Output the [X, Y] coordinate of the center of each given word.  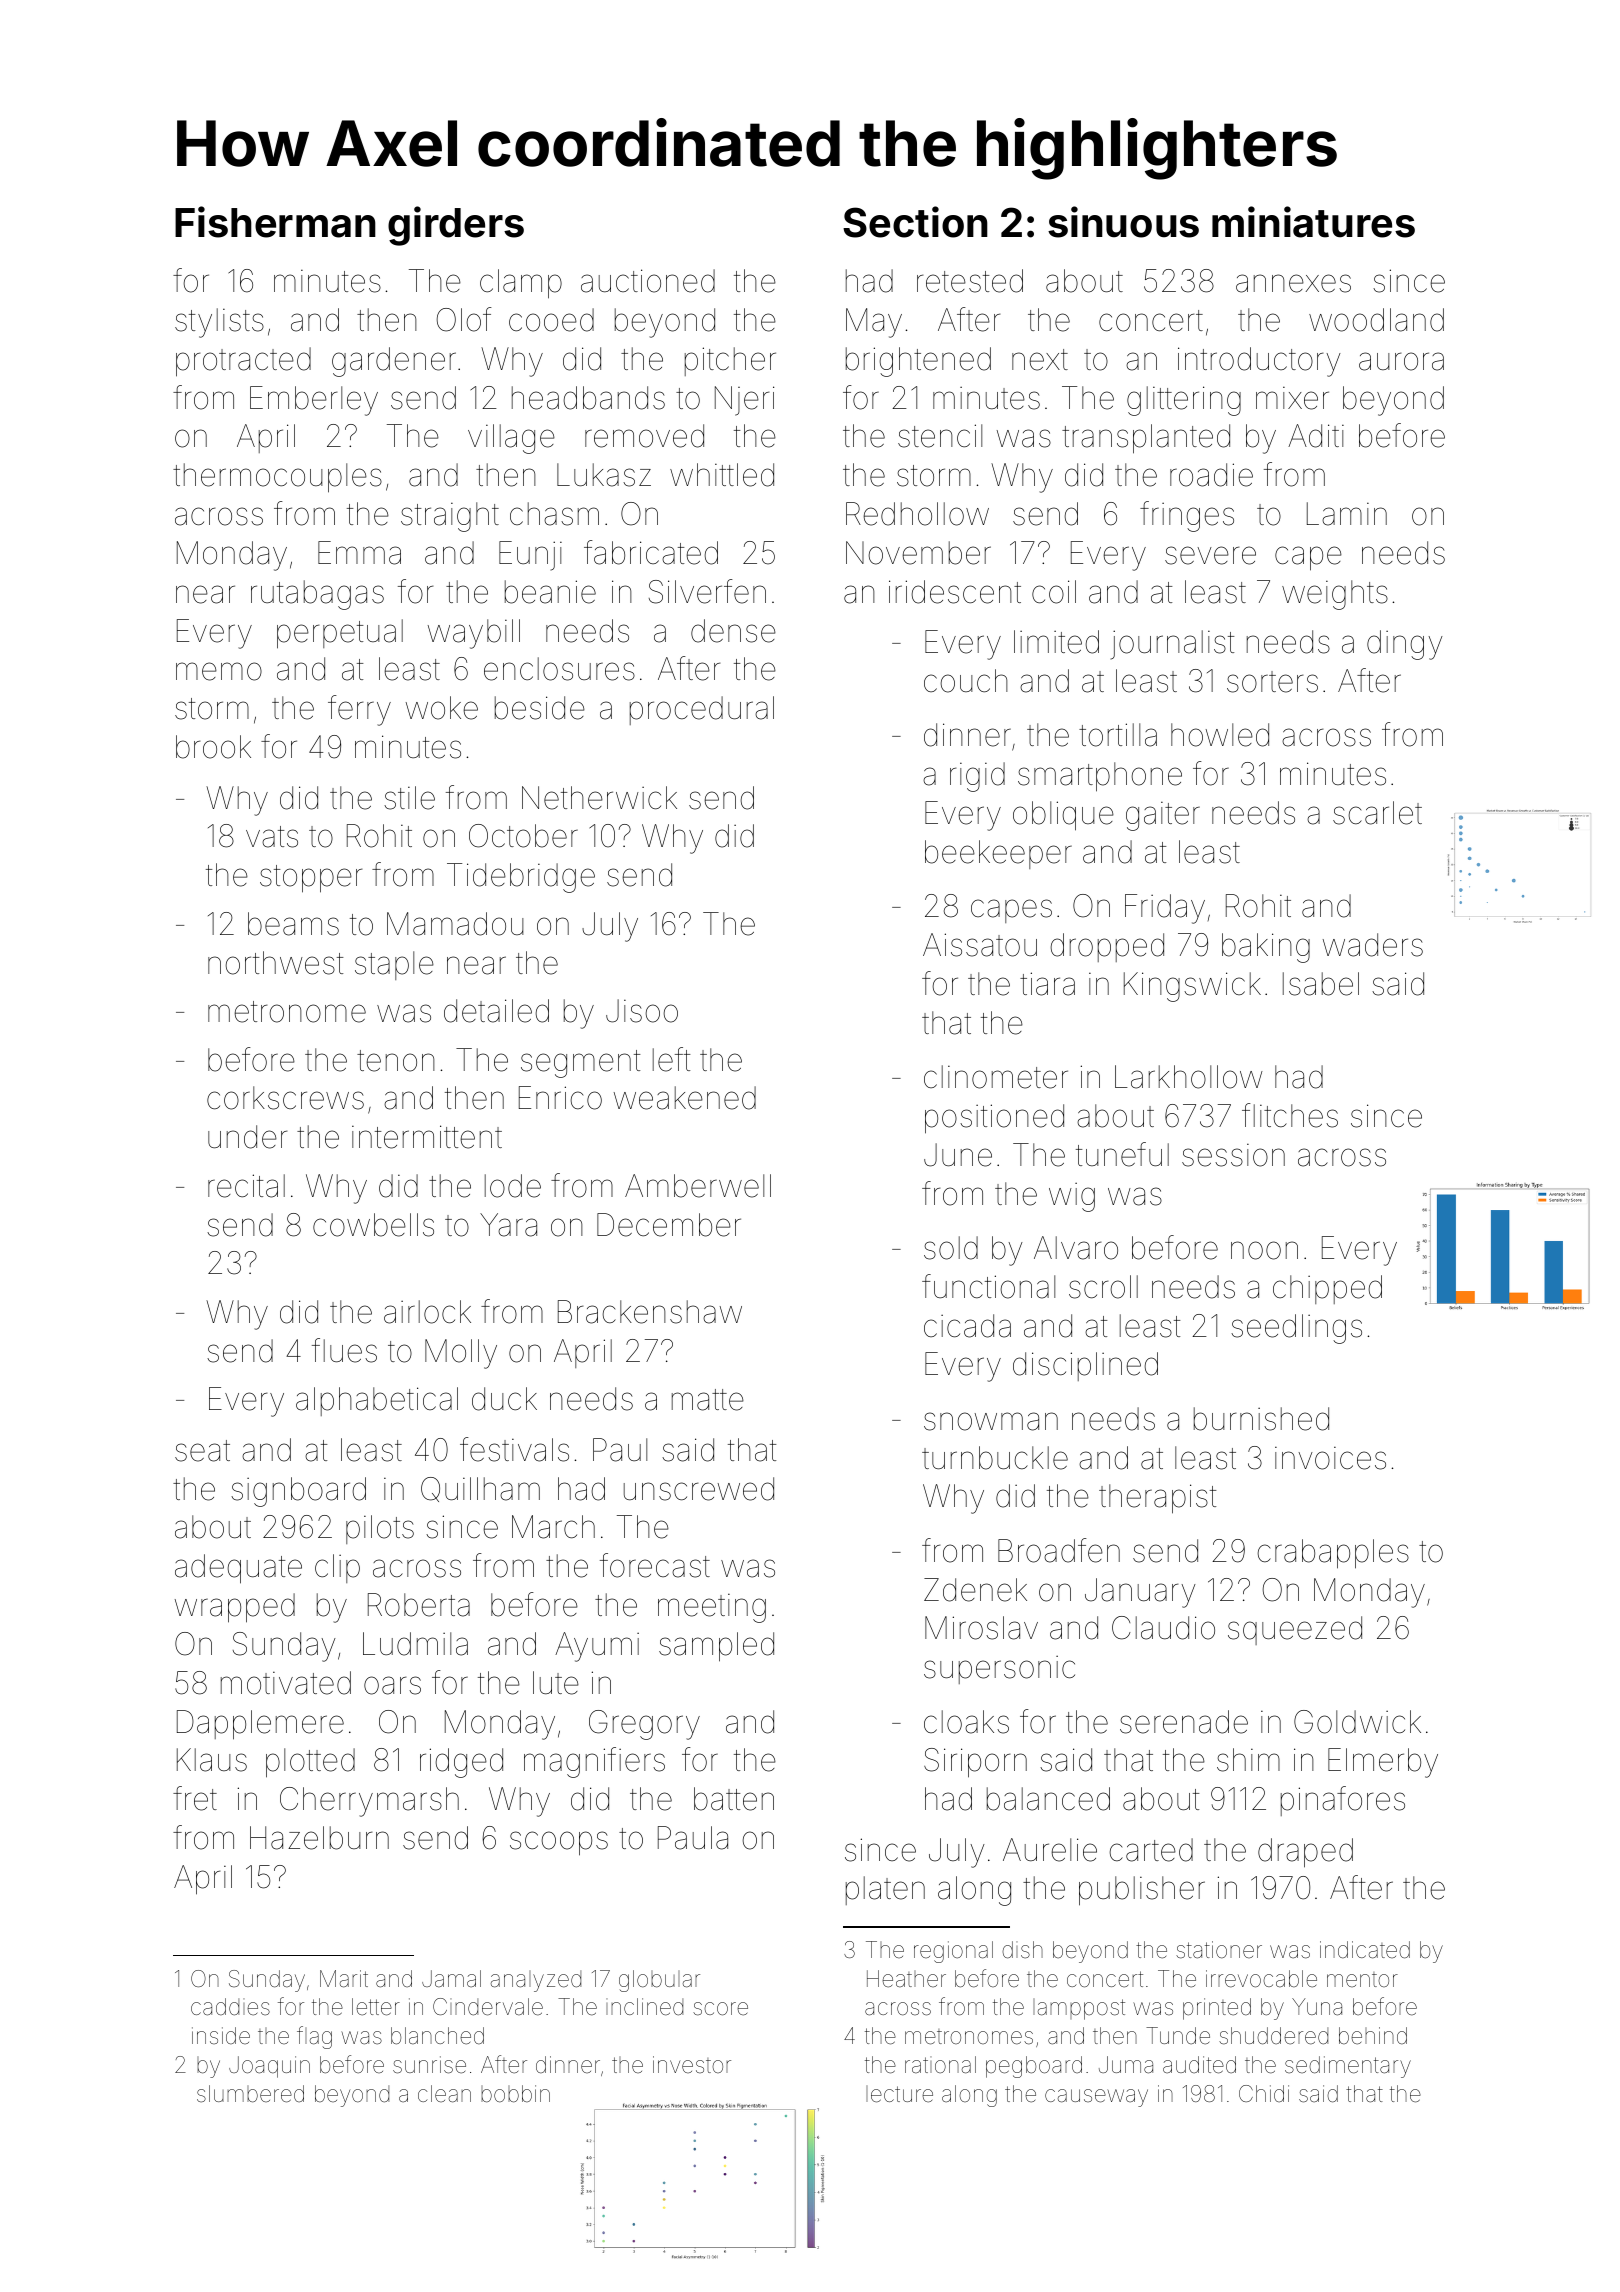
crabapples [1333, 1554]
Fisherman [275, 222]
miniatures [1313, 222]
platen [885, 1890]
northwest [275, 963]
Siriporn [975, 1763]
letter [376, 2007]
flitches [1290, 1115]
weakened [685, 1098]
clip [337, 1568]
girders [456, 226]
